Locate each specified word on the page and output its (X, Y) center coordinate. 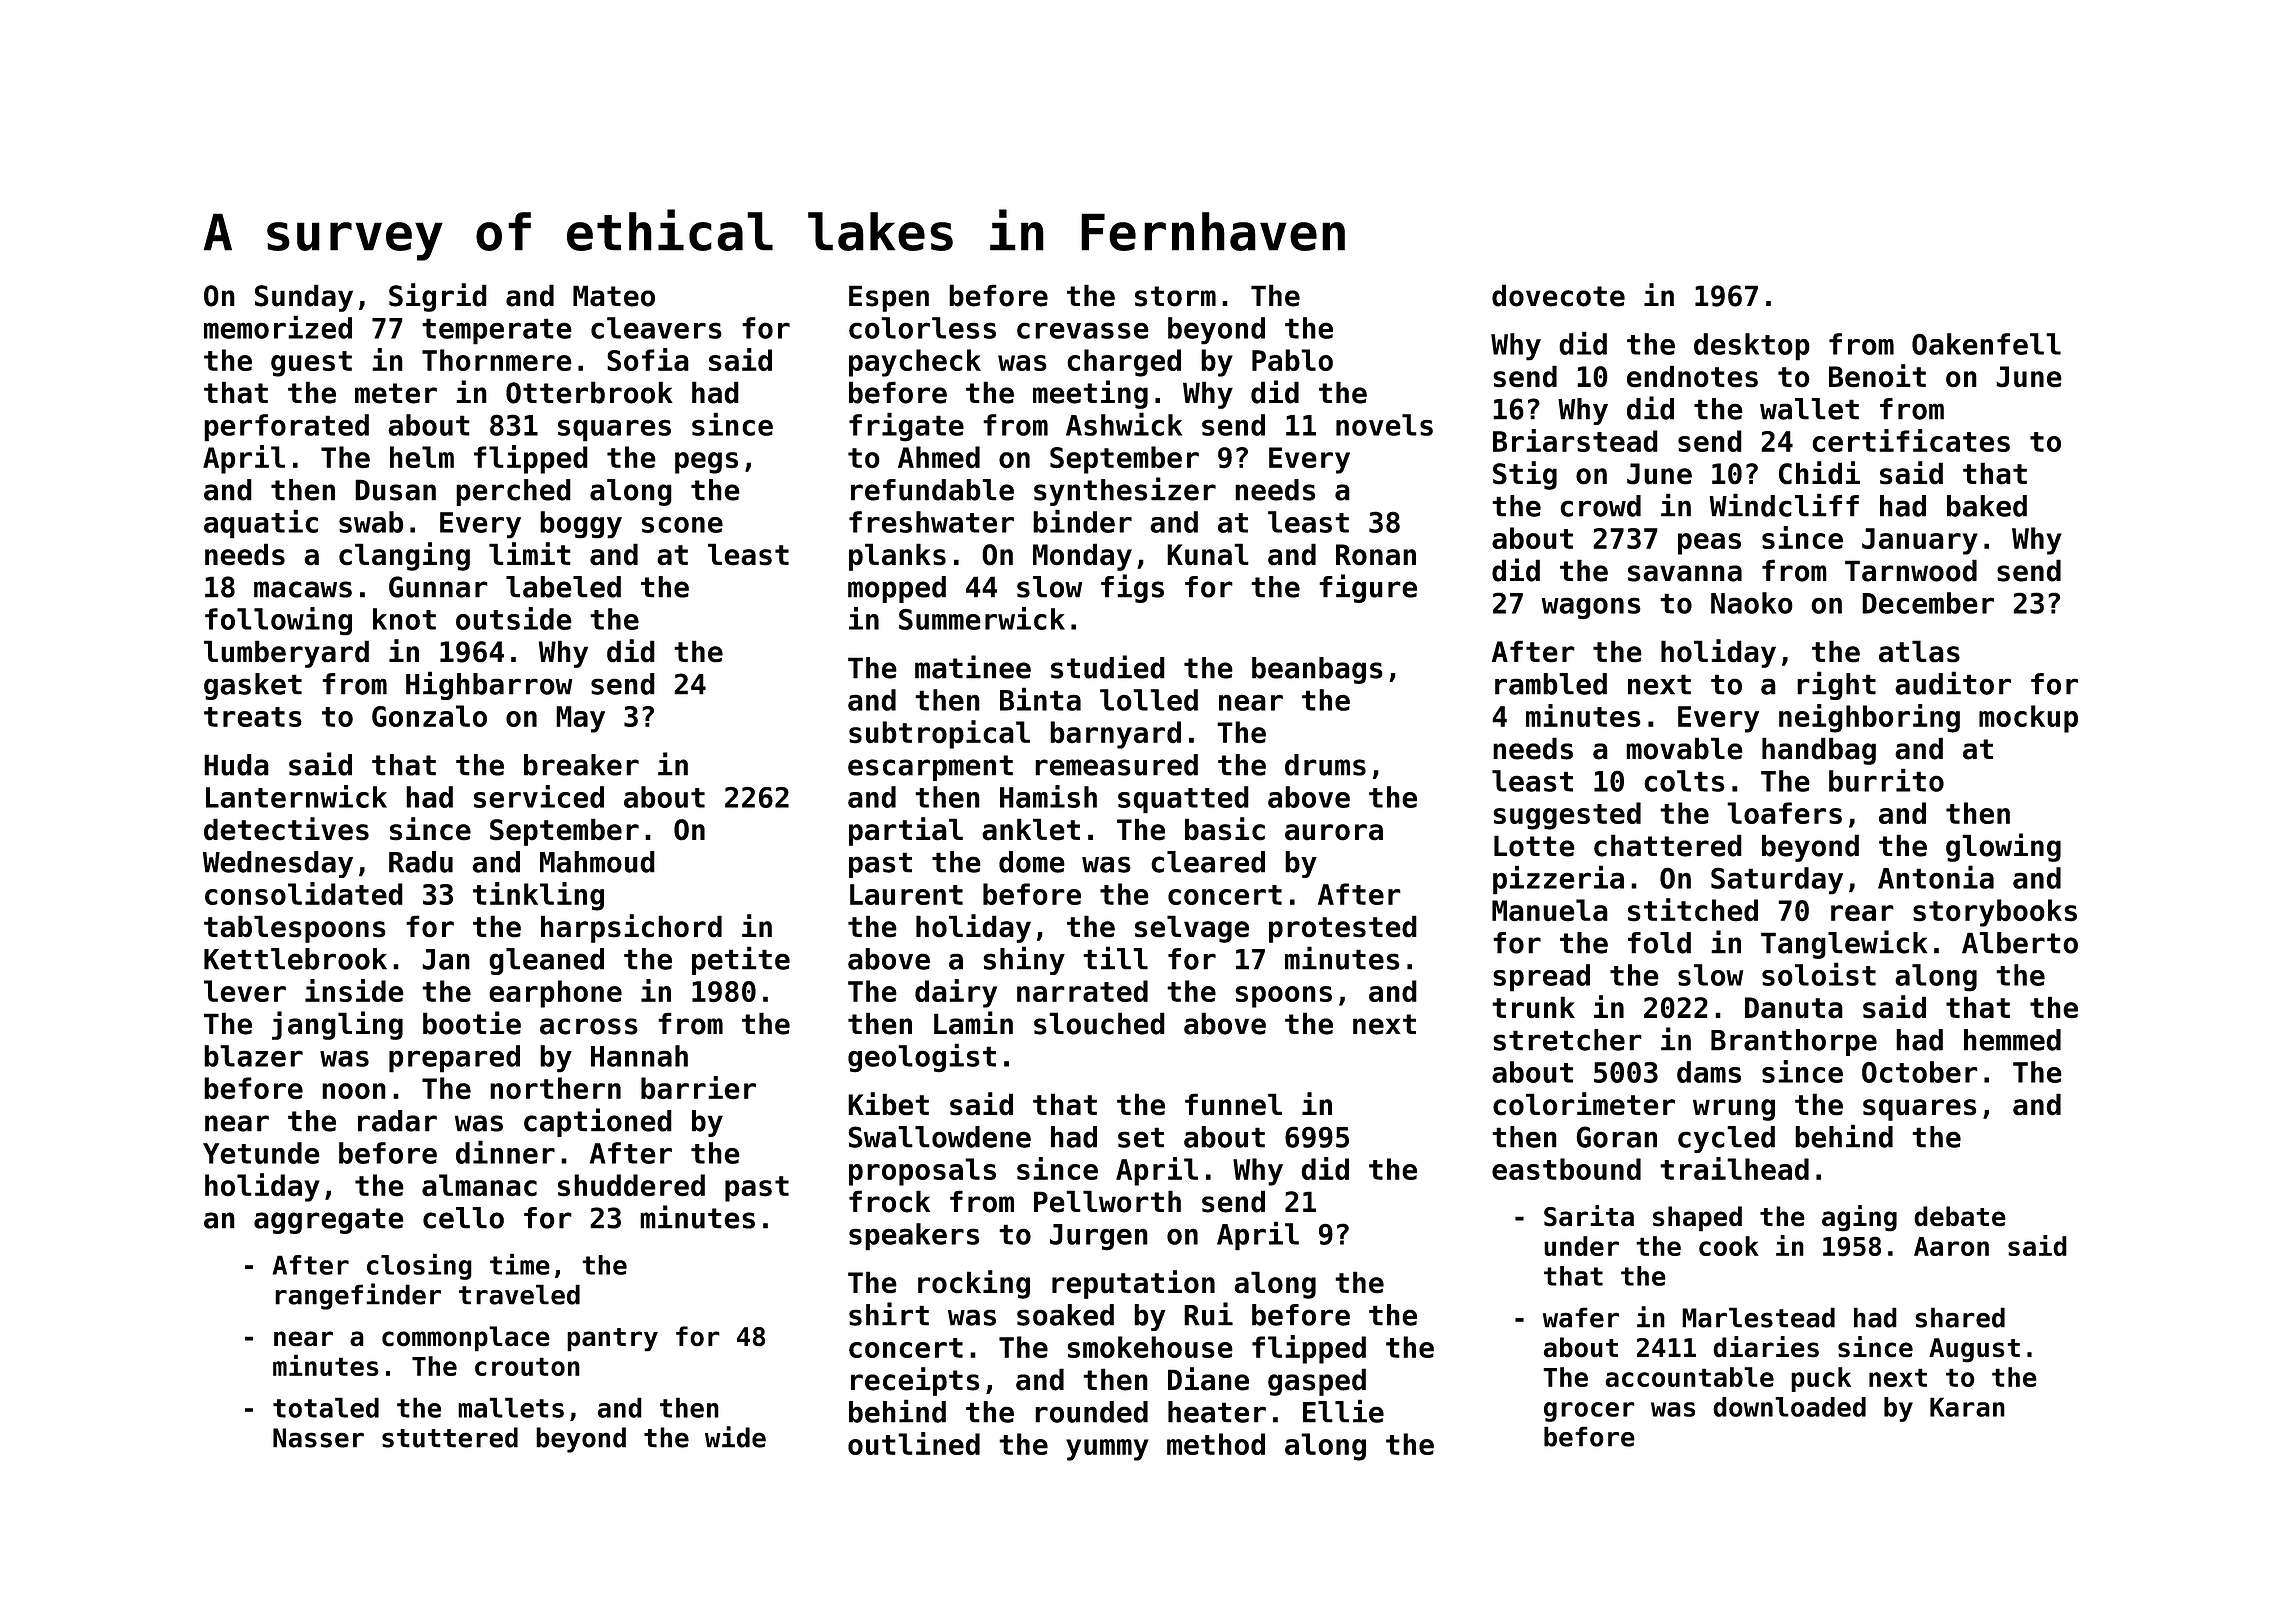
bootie (472, 1023)
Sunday (304, 298)
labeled (563, 587)
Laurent (906, 894)
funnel (1233, 1104)
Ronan (1376, 555)
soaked (1065, 1315)
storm (1175, 296)
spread (1541, 978)
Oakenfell (1986, 344)
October (1920, 1072)
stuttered (450, 1437)
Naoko (1752, 603)
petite (741, 960)
